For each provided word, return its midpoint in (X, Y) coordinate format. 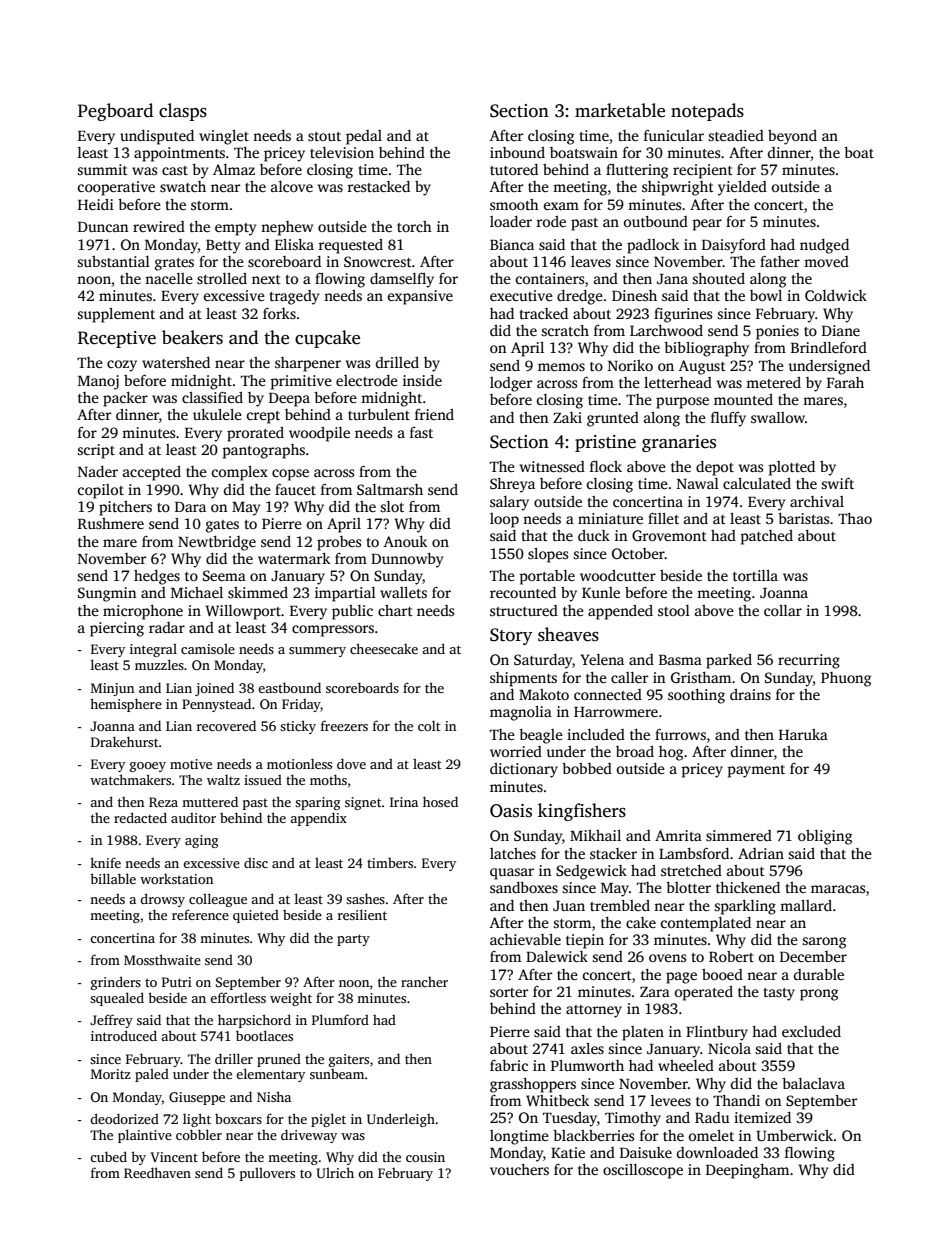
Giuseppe (197, 1098)
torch (414, 226)
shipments (523, 679)
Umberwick (794, 1135)
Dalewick (557, 956)
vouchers (519, 1169)
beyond (792, 137)
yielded (742, 188)
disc (256, 863)
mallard (806, 905)
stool (674, 610)
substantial (113, 261)
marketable (620, 110)
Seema (224, 575)
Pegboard (115, 112)
